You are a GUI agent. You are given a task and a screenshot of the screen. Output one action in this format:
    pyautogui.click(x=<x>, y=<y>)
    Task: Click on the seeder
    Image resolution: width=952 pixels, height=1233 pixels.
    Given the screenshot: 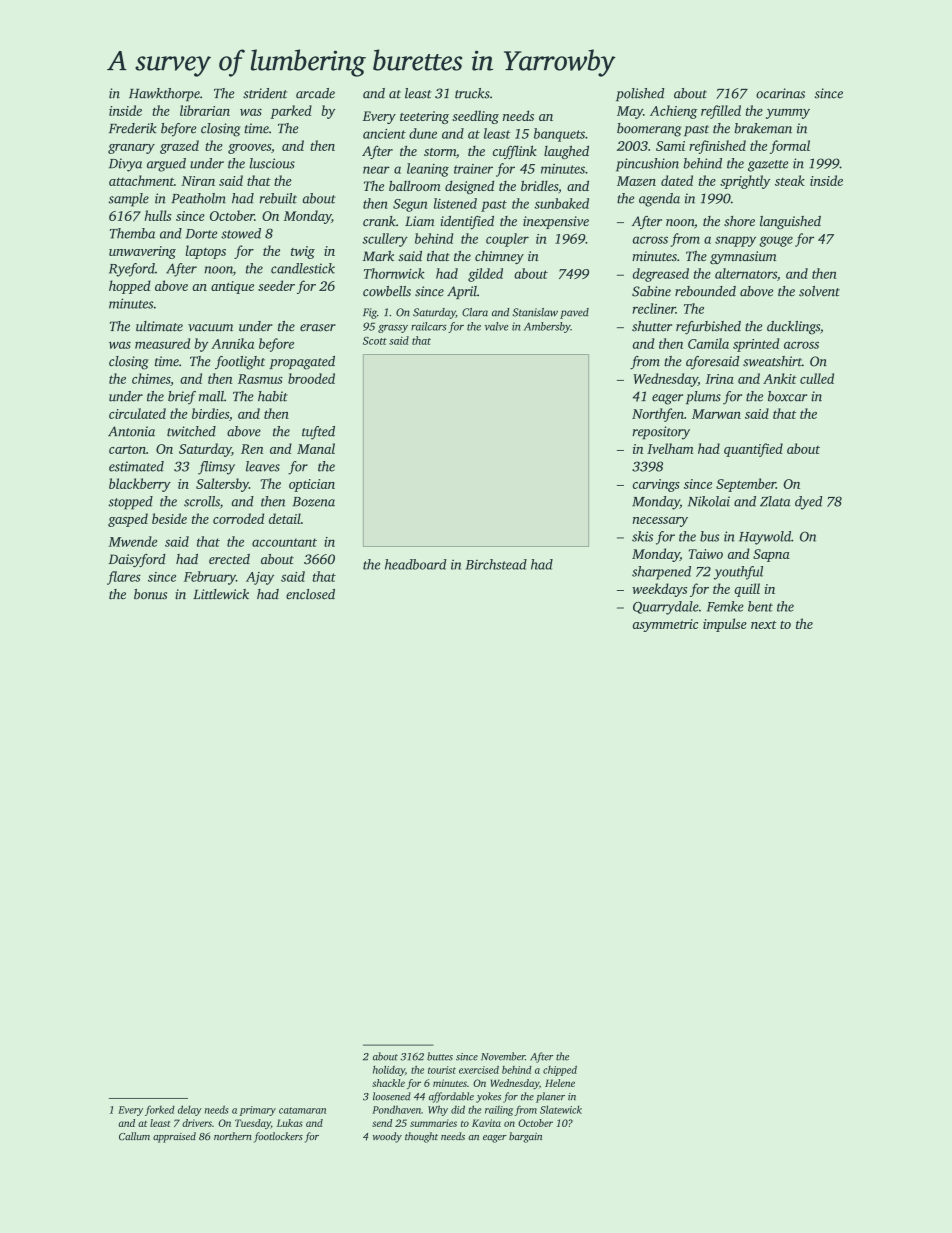 What is the action you would take?
    pyautogui.click(x=276, y=285)
